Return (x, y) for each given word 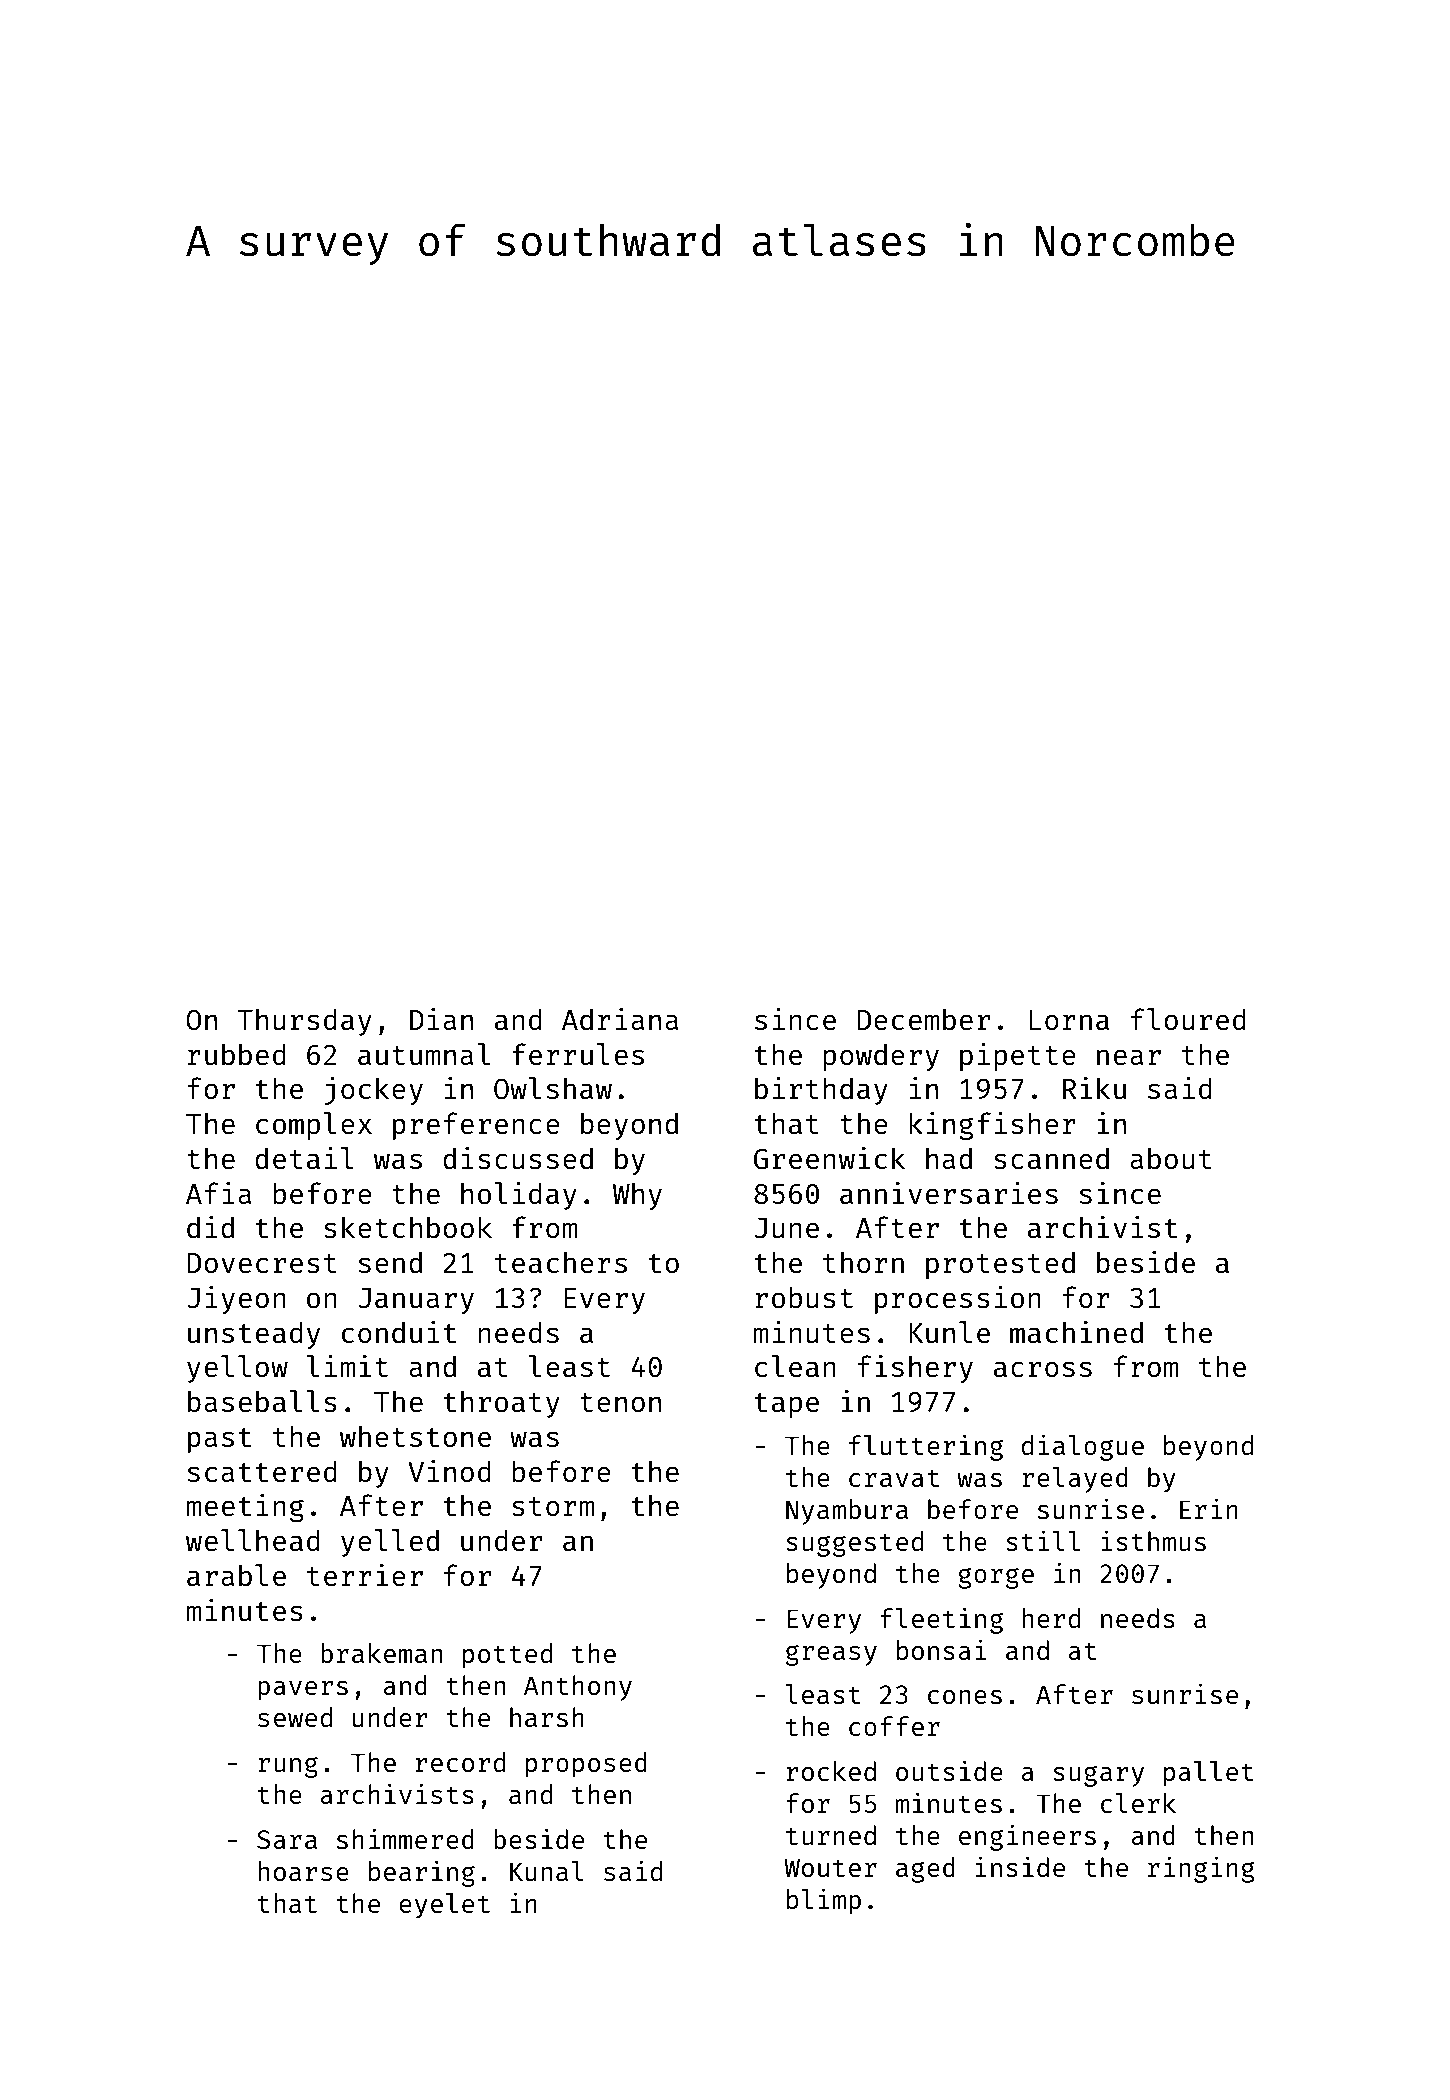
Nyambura (847, 1512)
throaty (502, 1404)
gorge (996, 1578)
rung (288, 1767)
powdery (881, 1057)
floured (1188, 1019)
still (1043, 1540)
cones (965, 1697)
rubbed (237, 1054)
